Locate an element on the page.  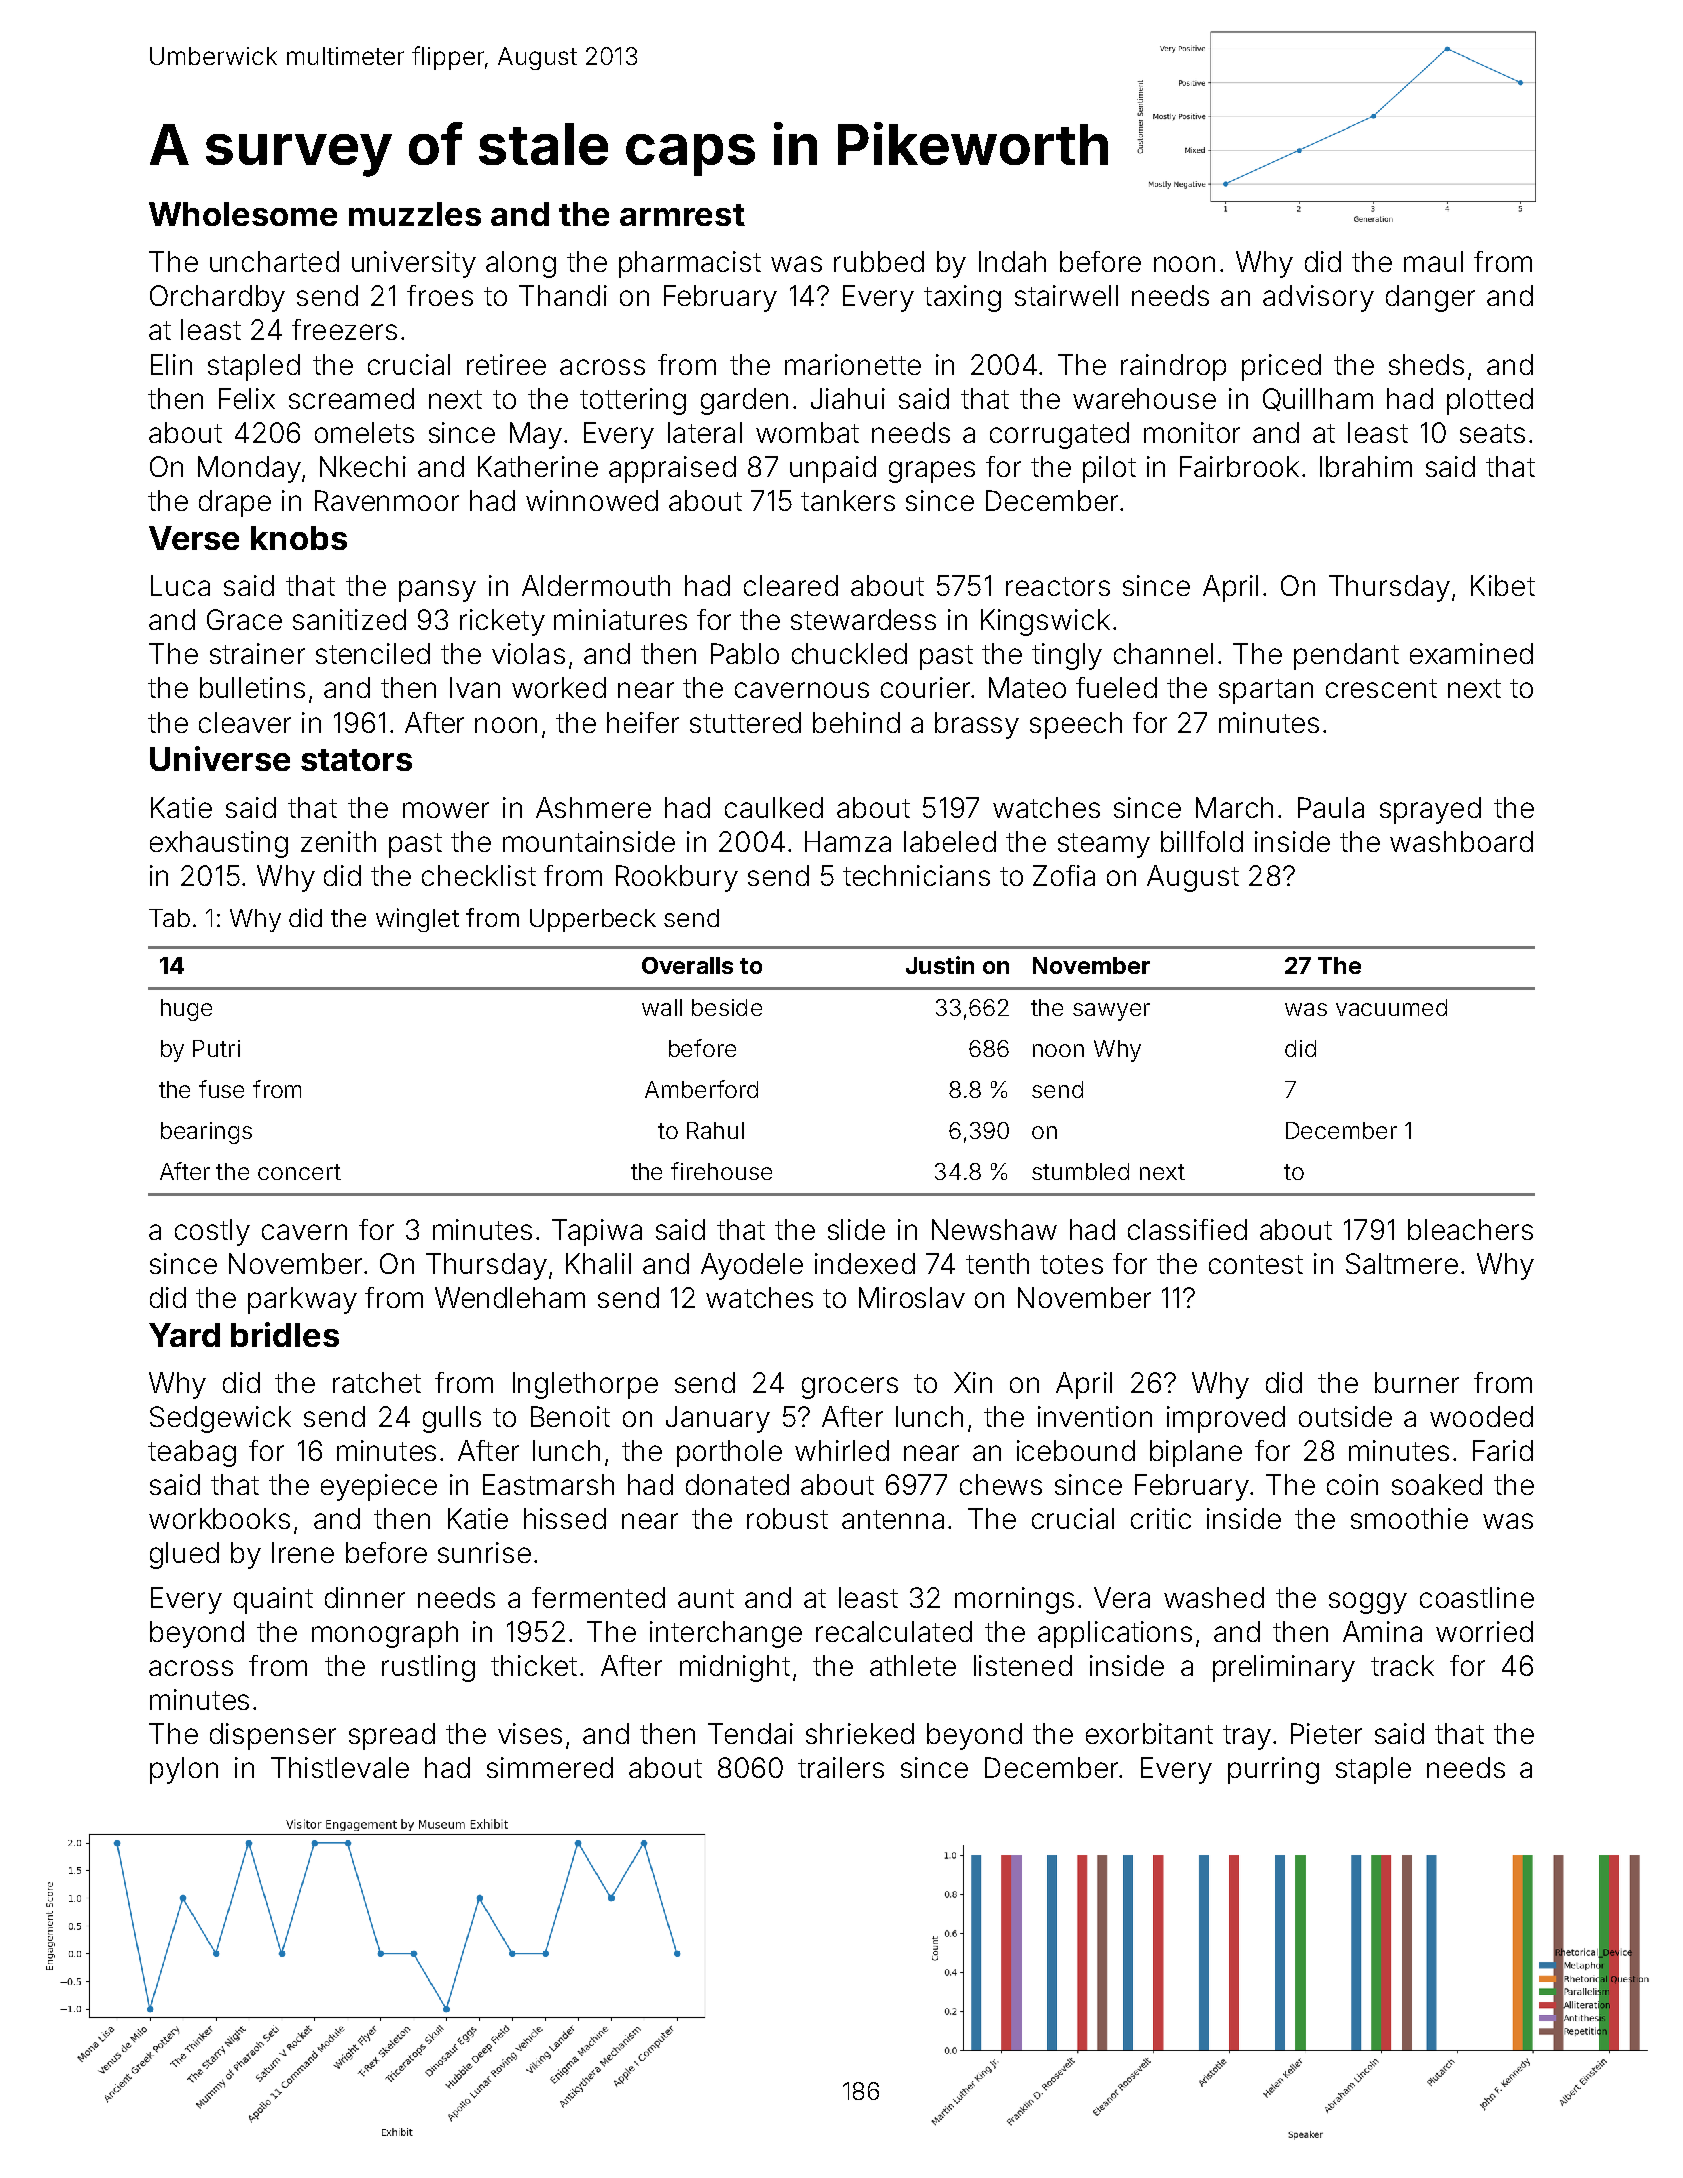
stairwell is located at coordinates (1066, 295).
